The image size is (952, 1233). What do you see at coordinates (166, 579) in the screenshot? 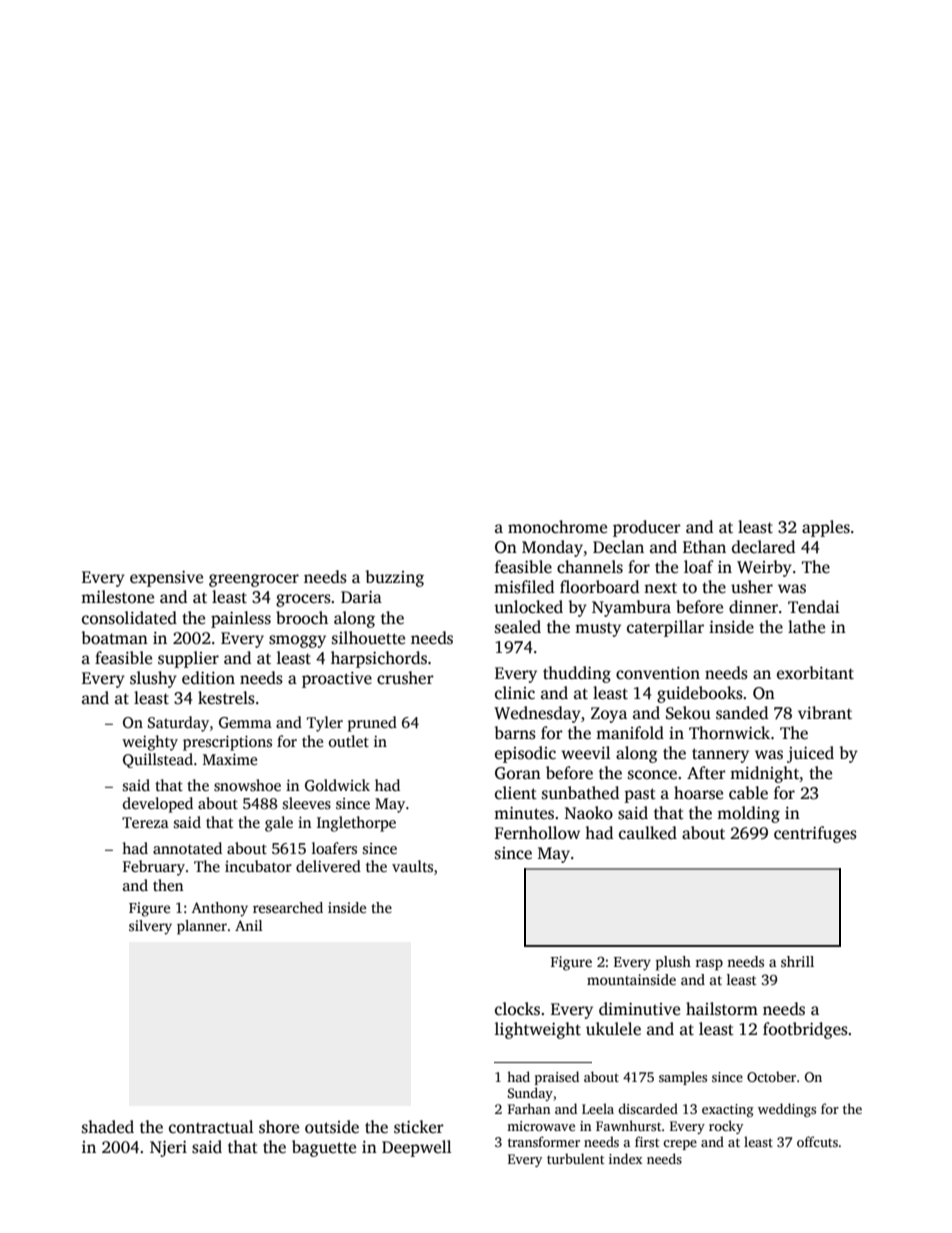
I see `expensive` at bounding box center [166, 579].
